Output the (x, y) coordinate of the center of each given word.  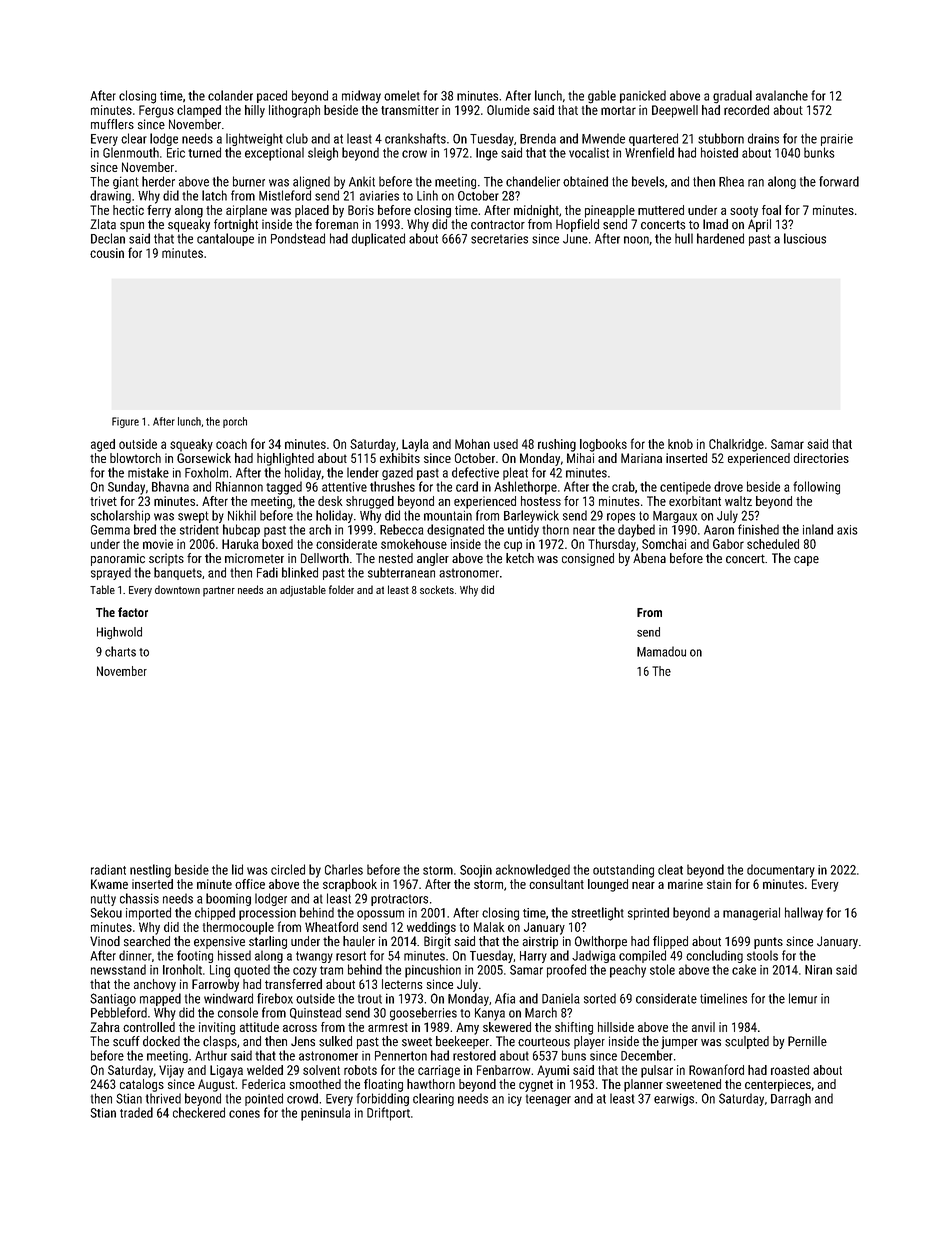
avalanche (782, 95)
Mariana (641, 458)
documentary (781, 871)
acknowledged (533, 871)
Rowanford (716, 1069)
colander (230, 95)
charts (120, 651)
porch (235, 422)
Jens (303, 1041)
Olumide (508, 110)
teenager (548, 1100)
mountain (448, 515)
